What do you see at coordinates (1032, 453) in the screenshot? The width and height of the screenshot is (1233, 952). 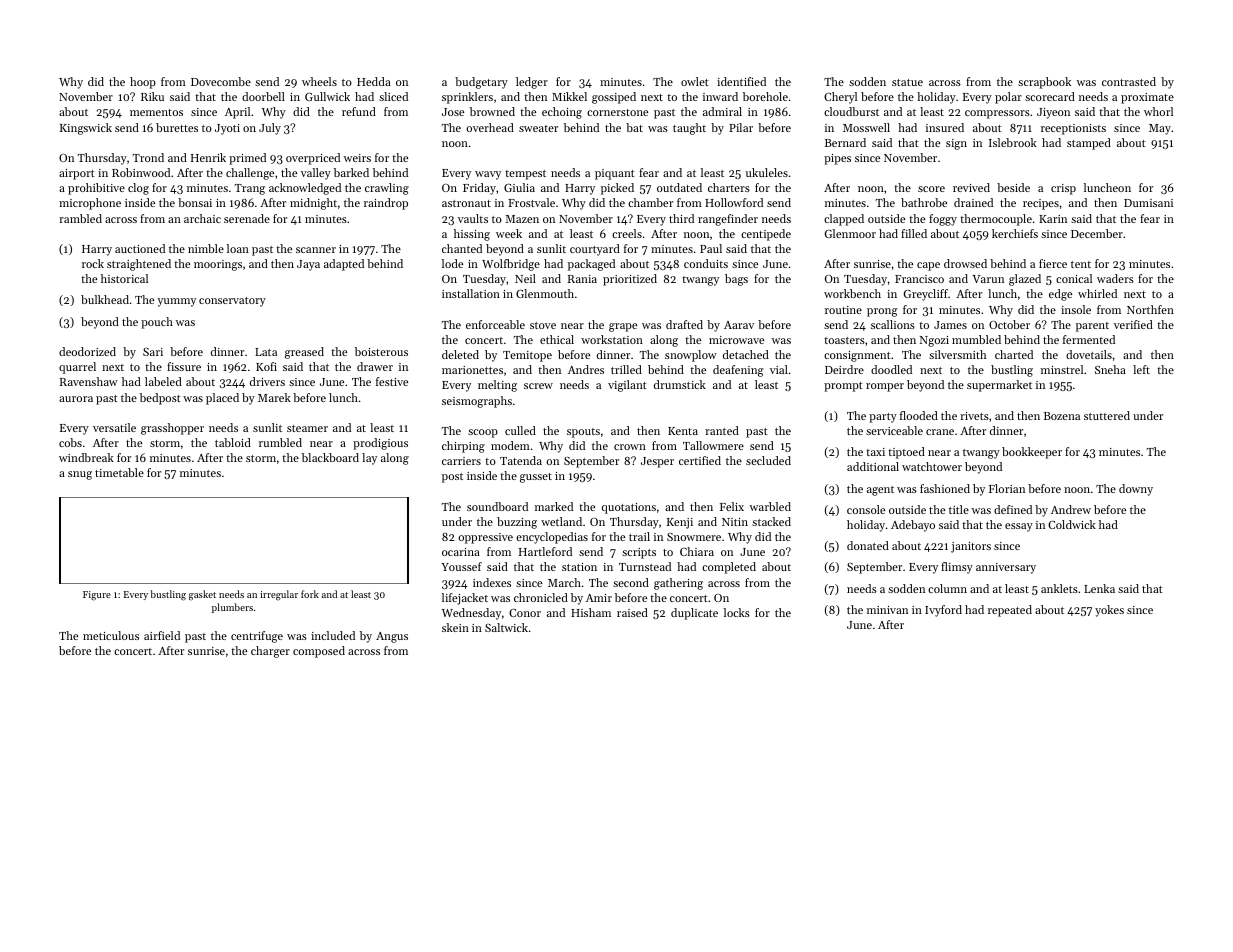 I see `bookkeeper` at bounding box center [1032, 453].
